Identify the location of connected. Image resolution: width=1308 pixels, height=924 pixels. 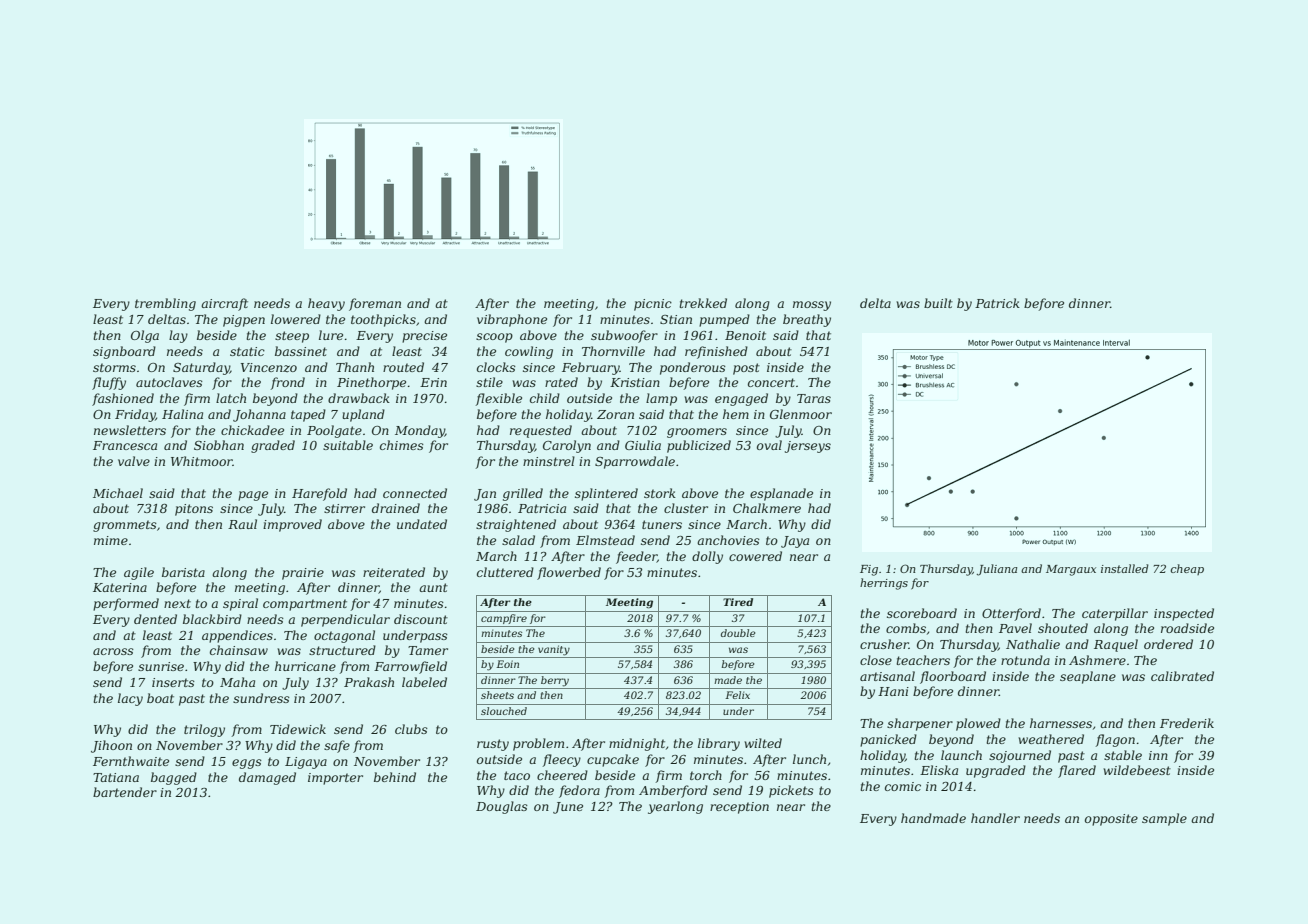
(415, 493).
